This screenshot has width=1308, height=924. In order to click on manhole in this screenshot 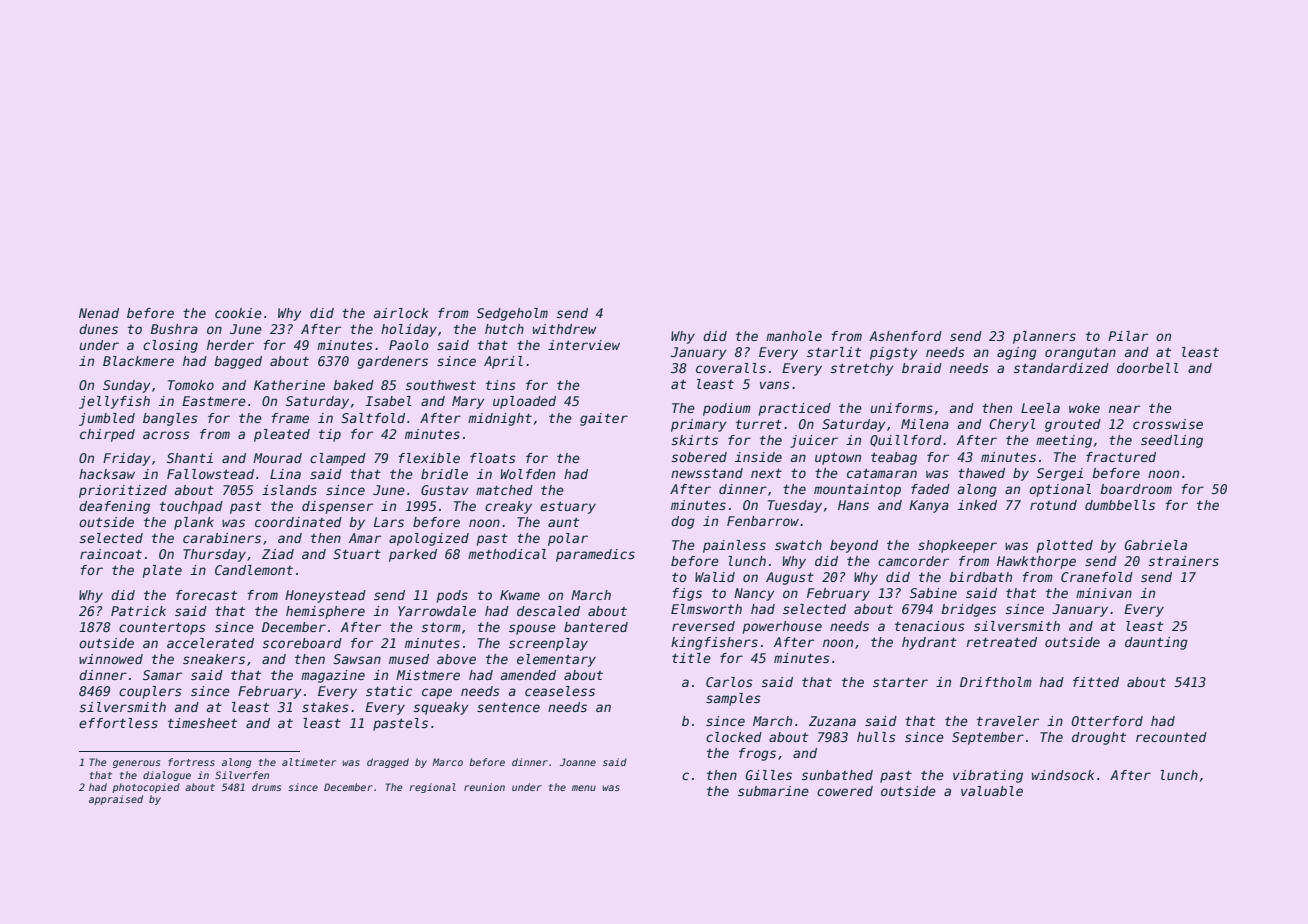, I will do `click(794, 336)`.
